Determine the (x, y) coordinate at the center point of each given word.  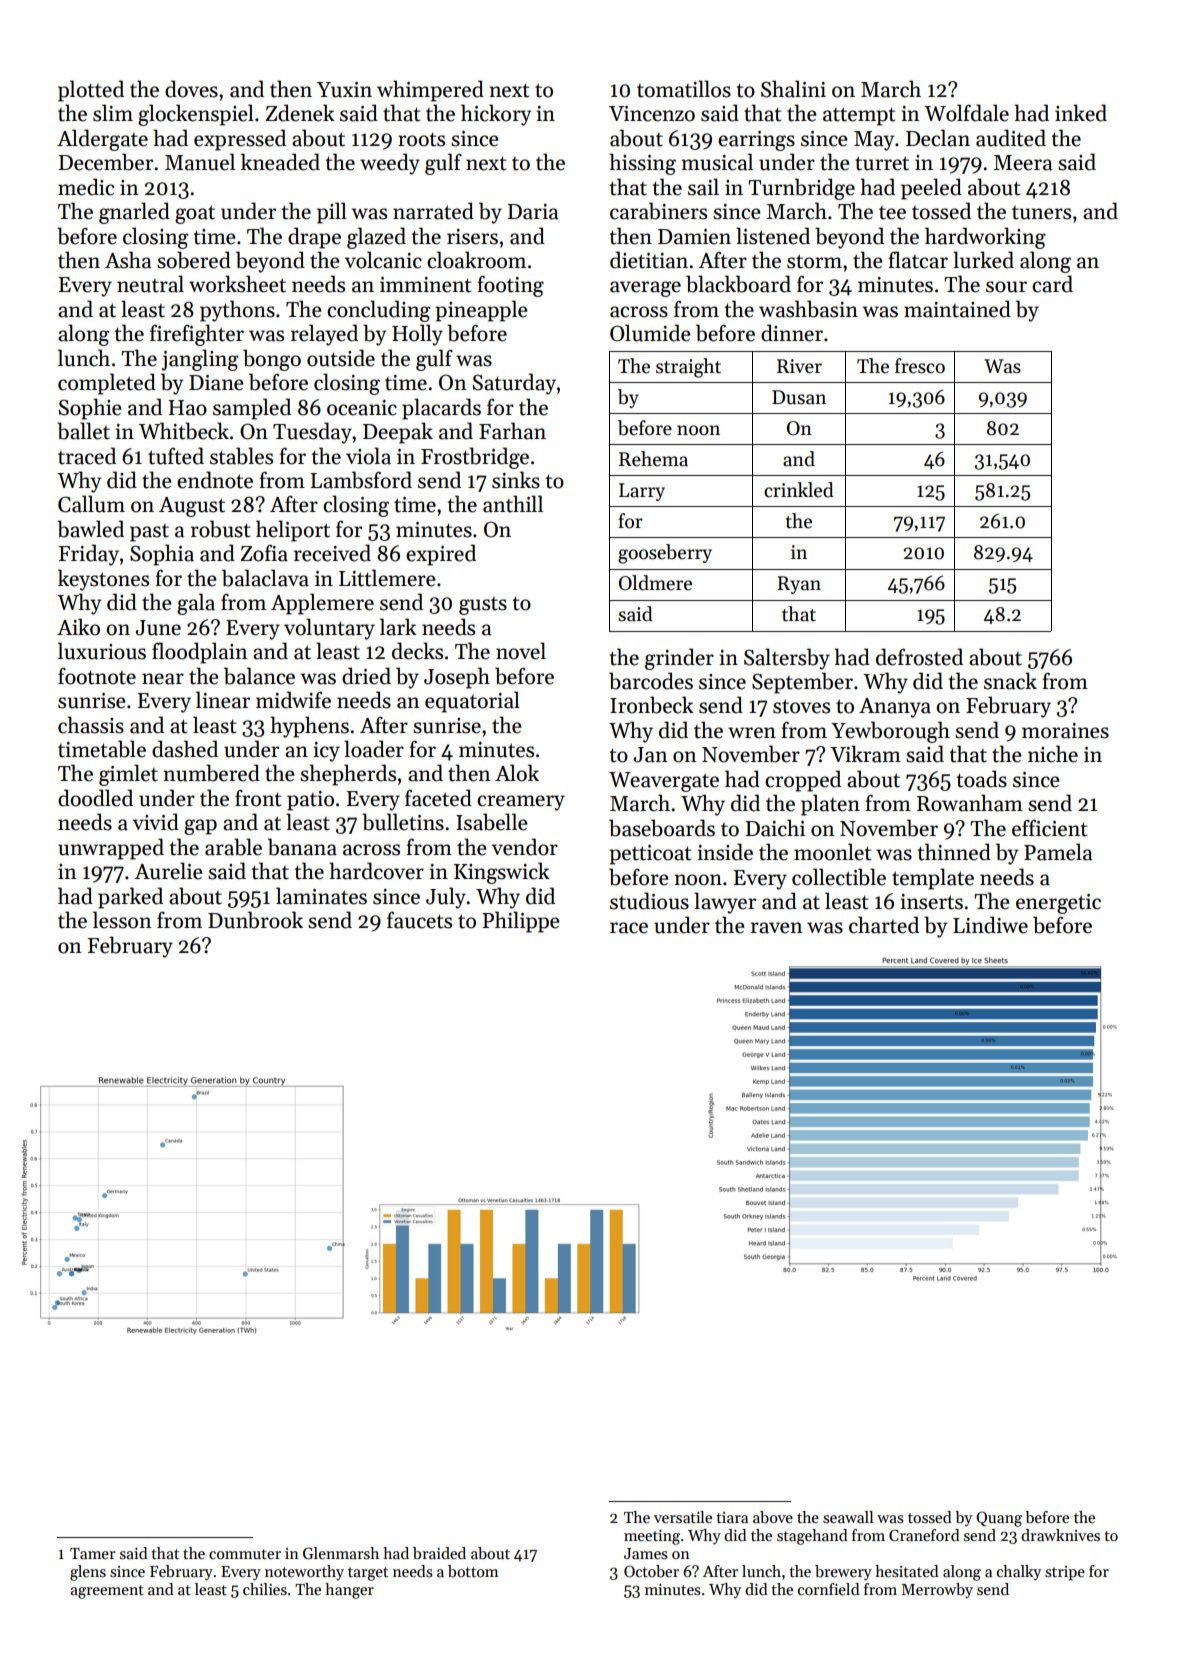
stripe (1065, 1573)
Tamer (93, 1553)
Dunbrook (255, 920)
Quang (999, 1519)
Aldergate (102, 140)
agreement (107, 1592)
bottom (473, 1571)
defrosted (919, 657)
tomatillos (684, 89)
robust (220, 529)
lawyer (725, 903)
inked (1081, 113)
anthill (513, 504)
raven (777, 928)
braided (439, 1553)
